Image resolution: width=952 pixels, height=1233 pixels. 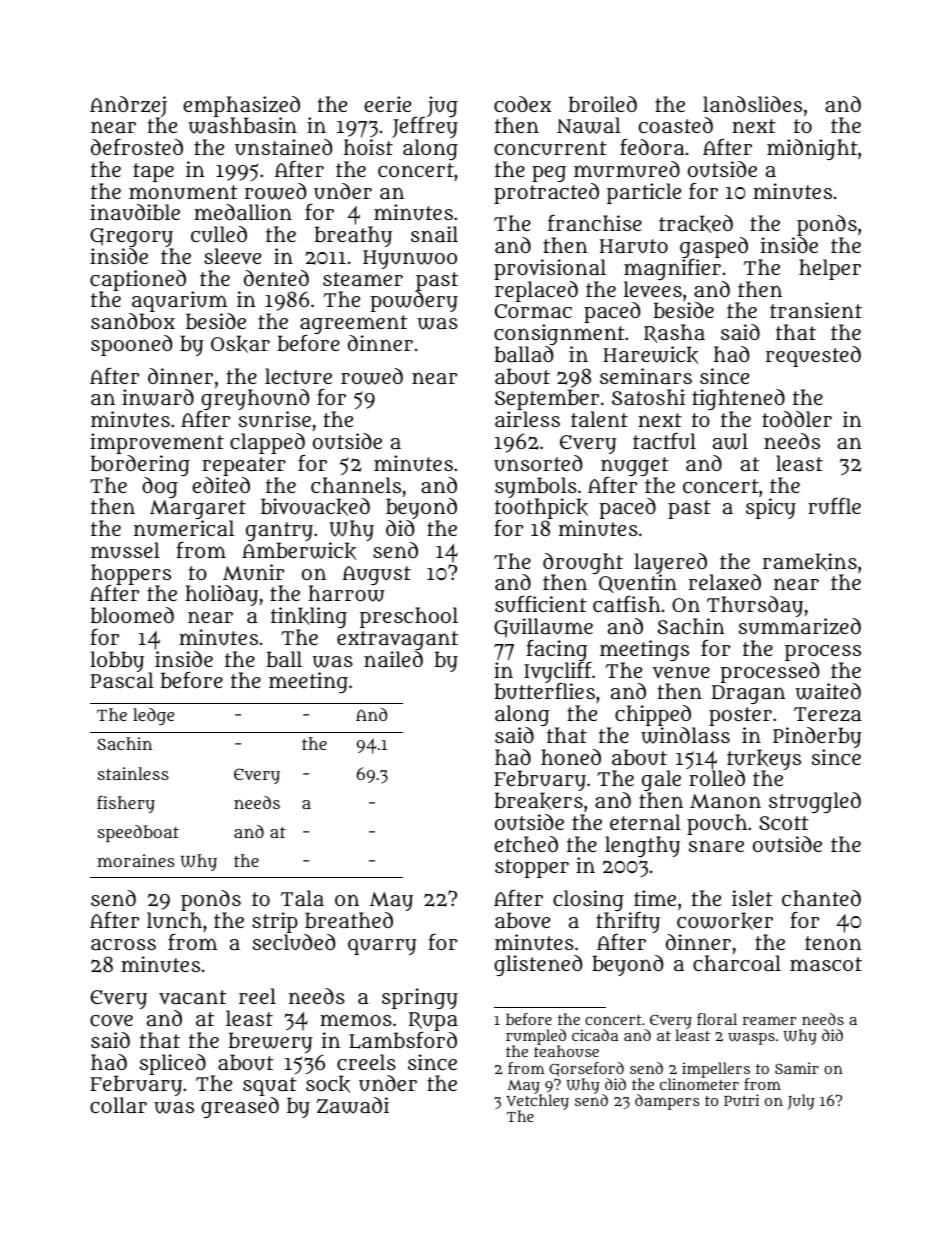 What do you see at coordinates (664, 441) in the screenshot?
I see `tactful` at bounding box center [664, 441].
